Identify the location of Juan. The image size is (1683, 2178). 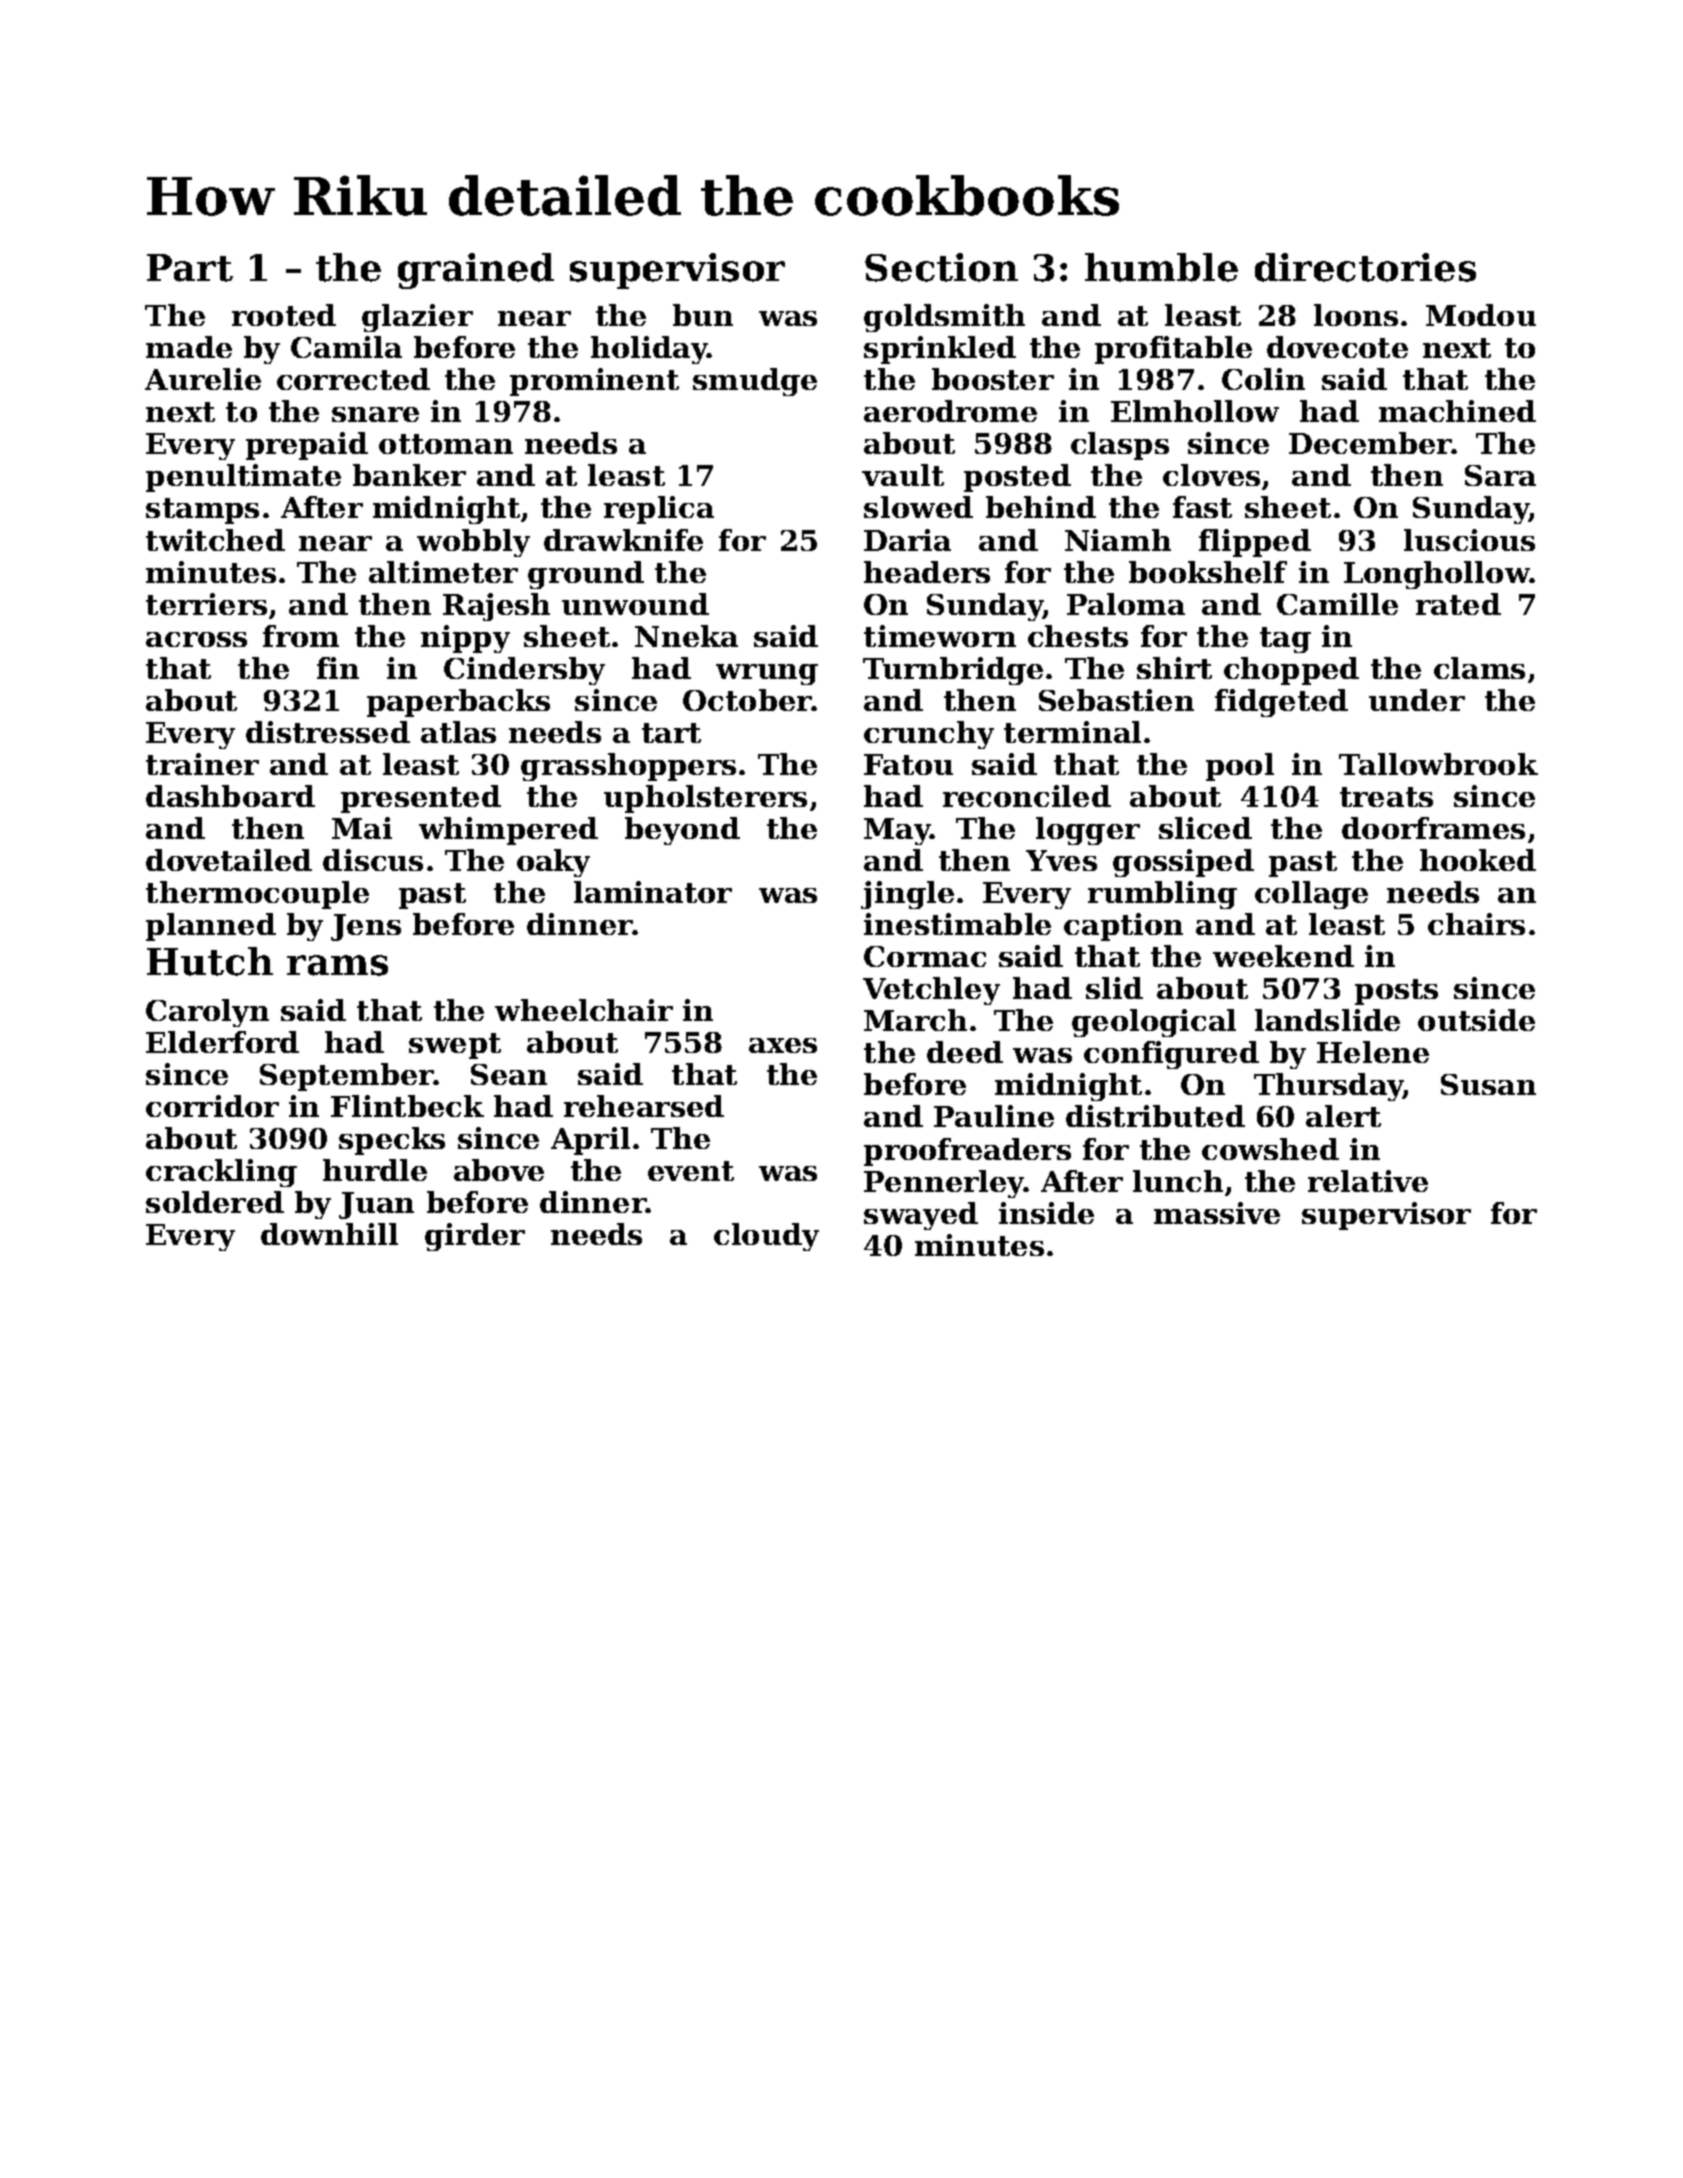
(376, 1205).
